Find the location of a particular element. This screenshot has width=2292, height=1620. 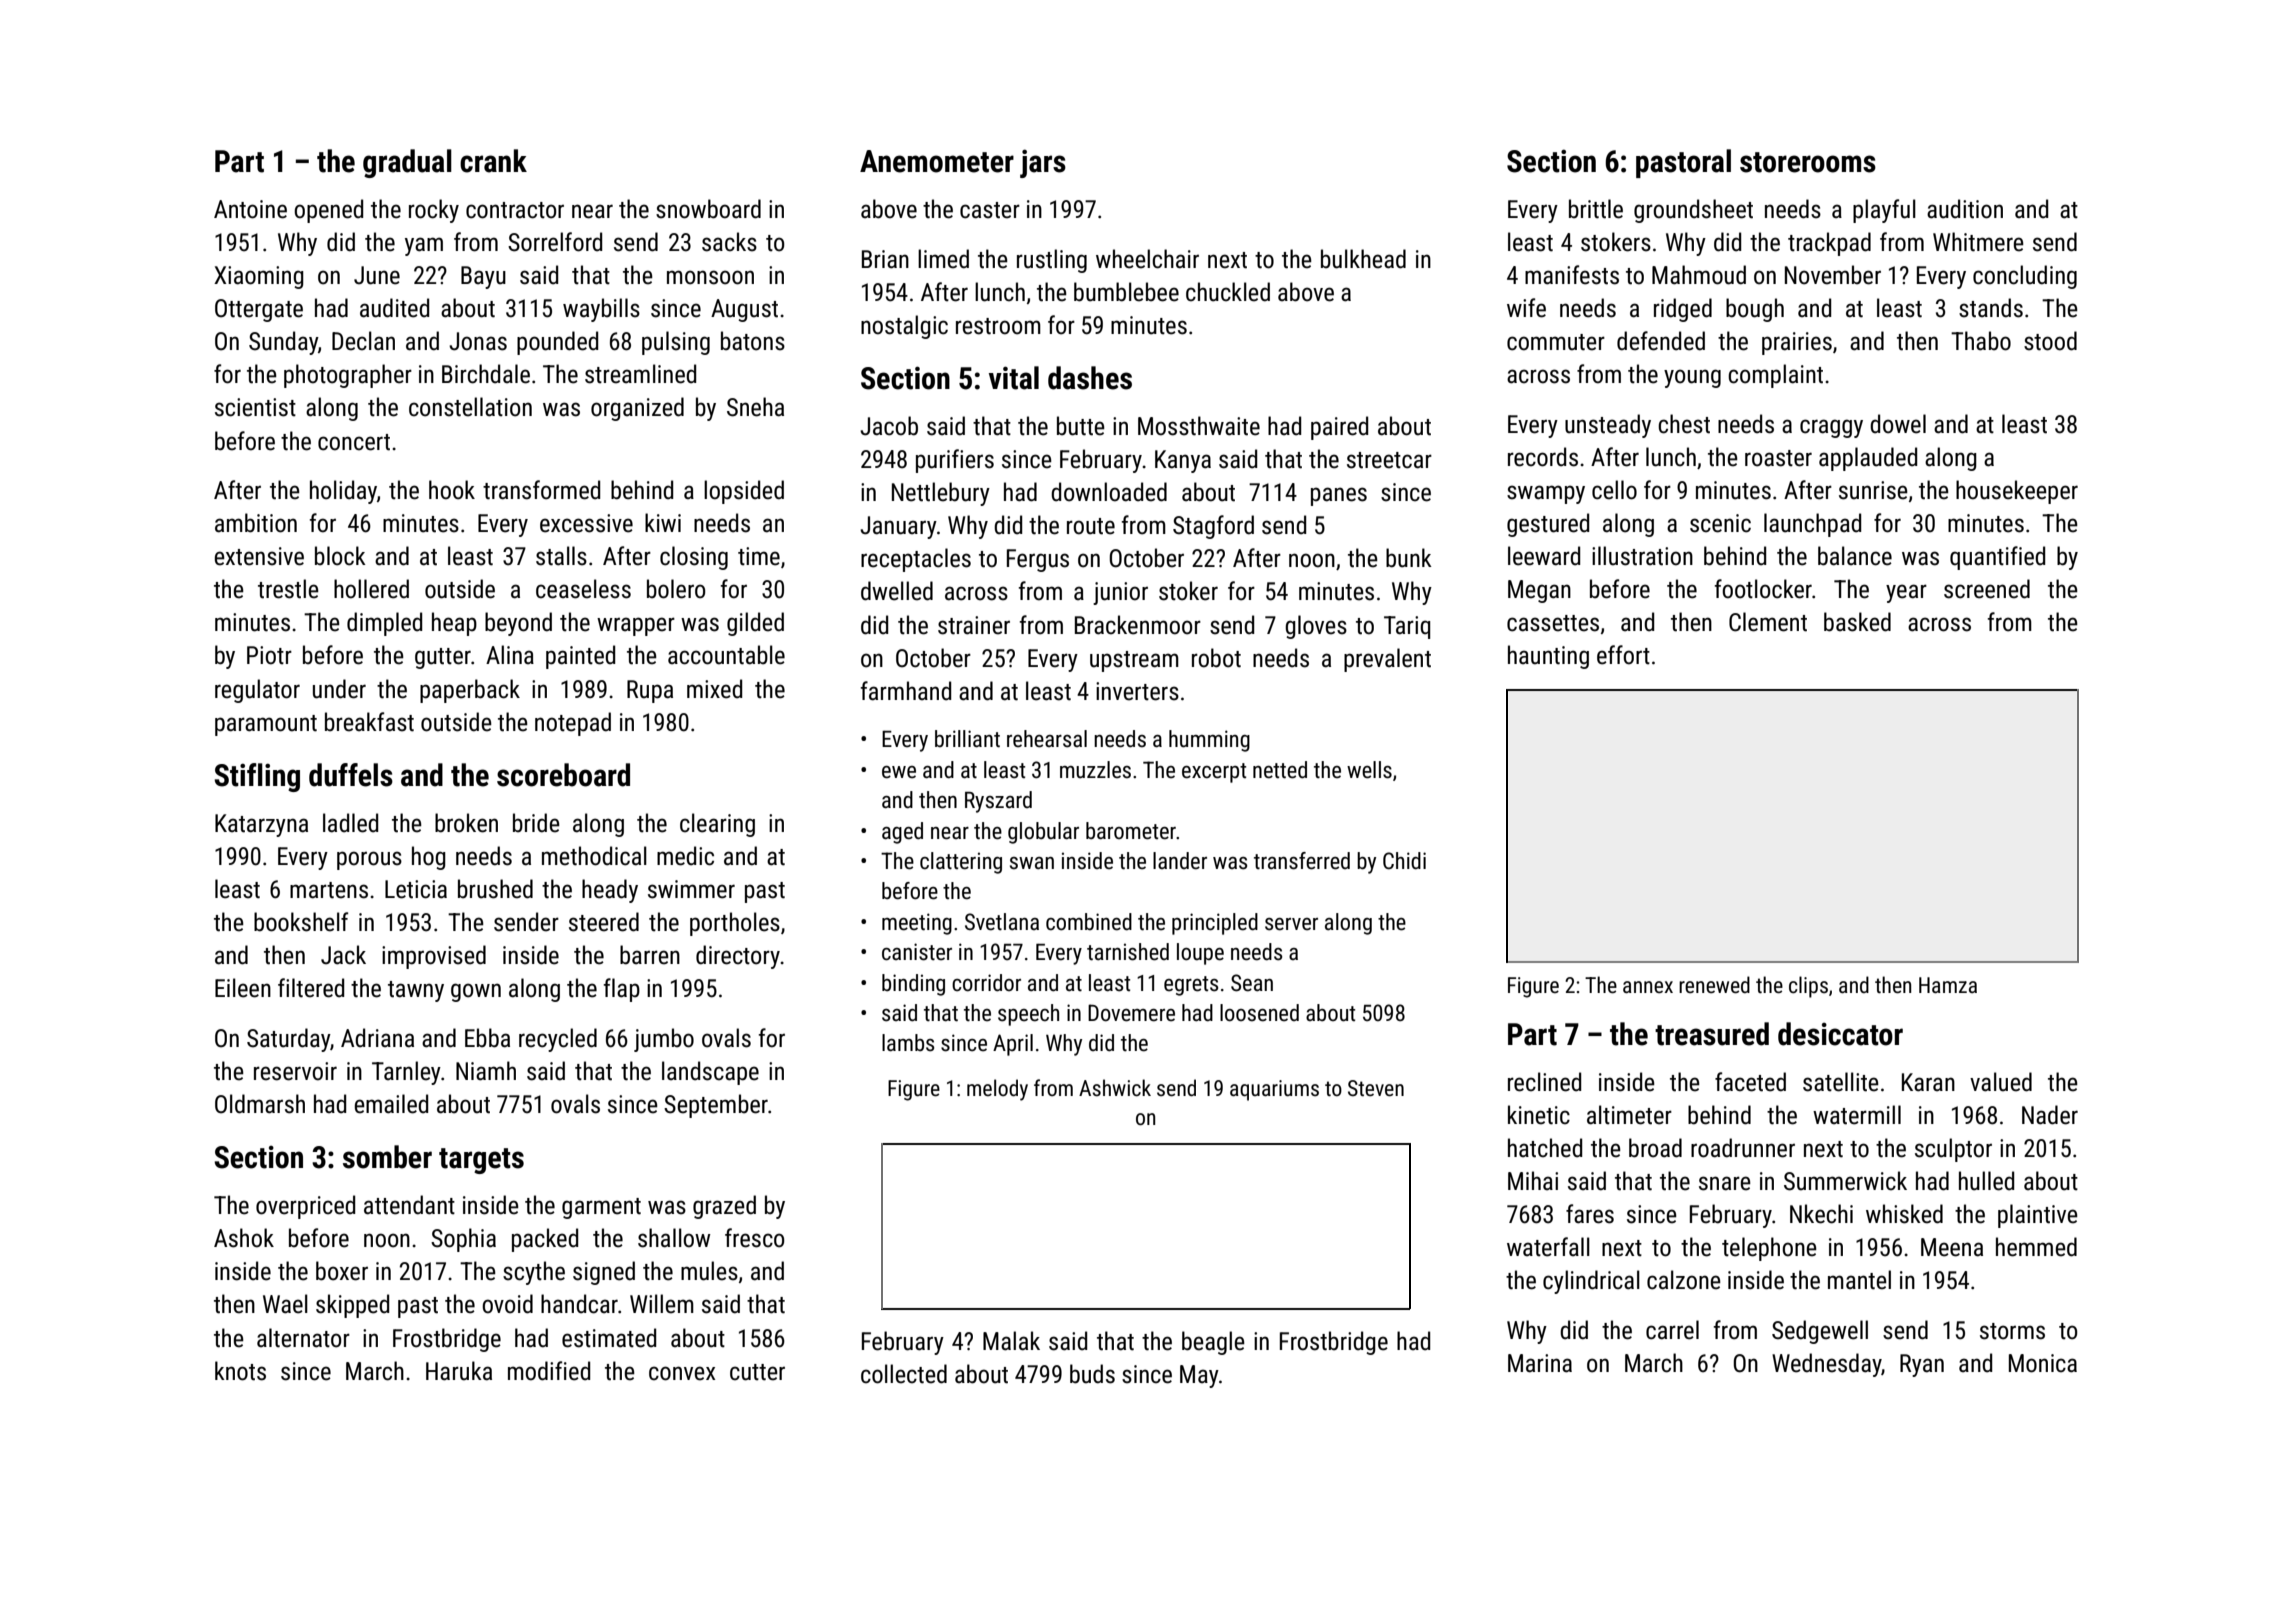

audition is located at coordinates (1965, 209).
